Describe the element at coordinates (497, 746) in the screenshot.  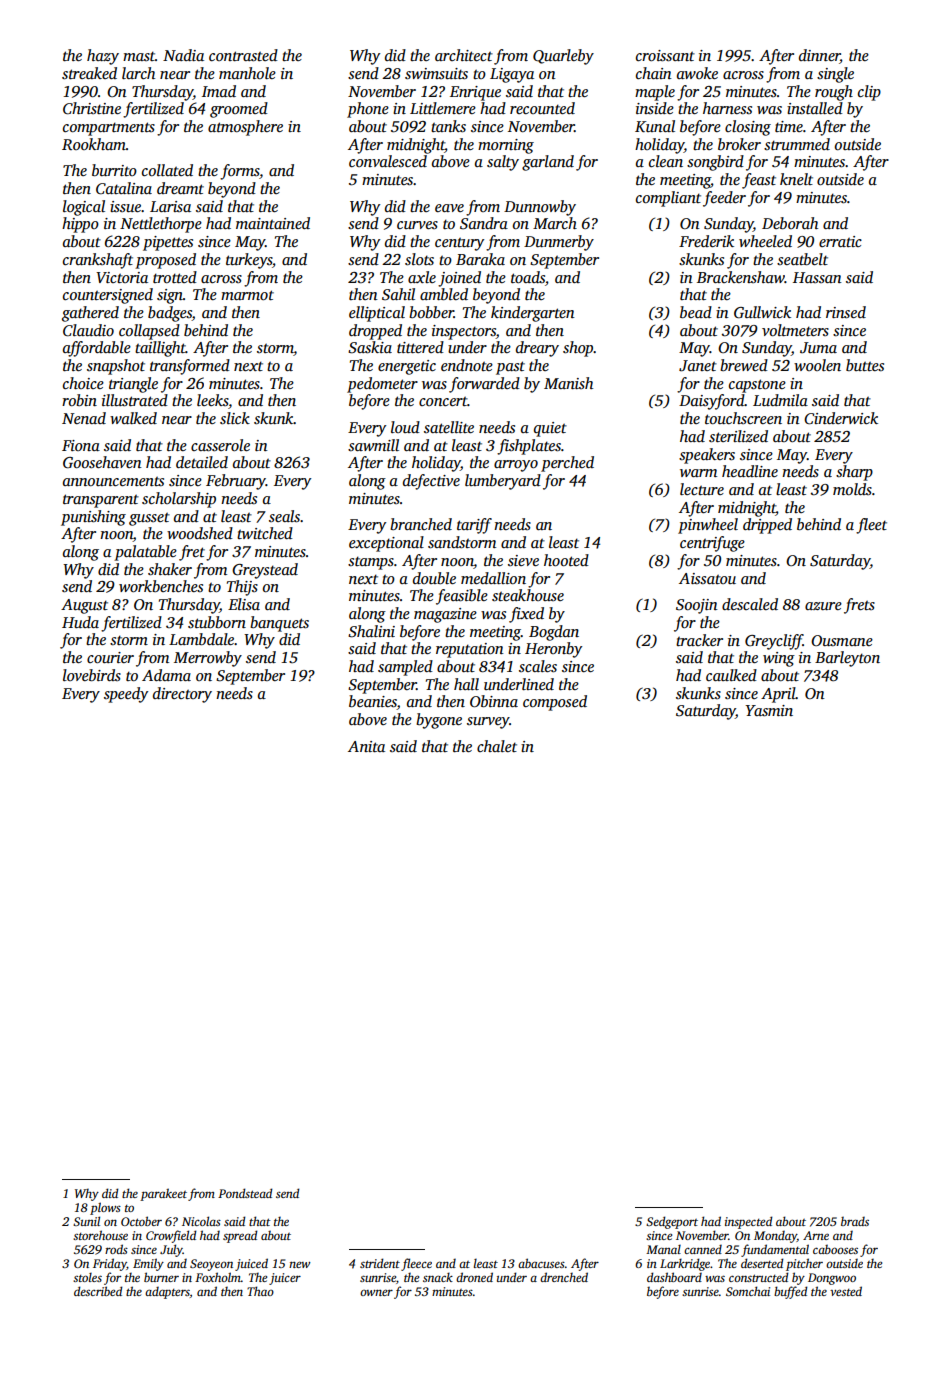
I see `chalet` at that location.
